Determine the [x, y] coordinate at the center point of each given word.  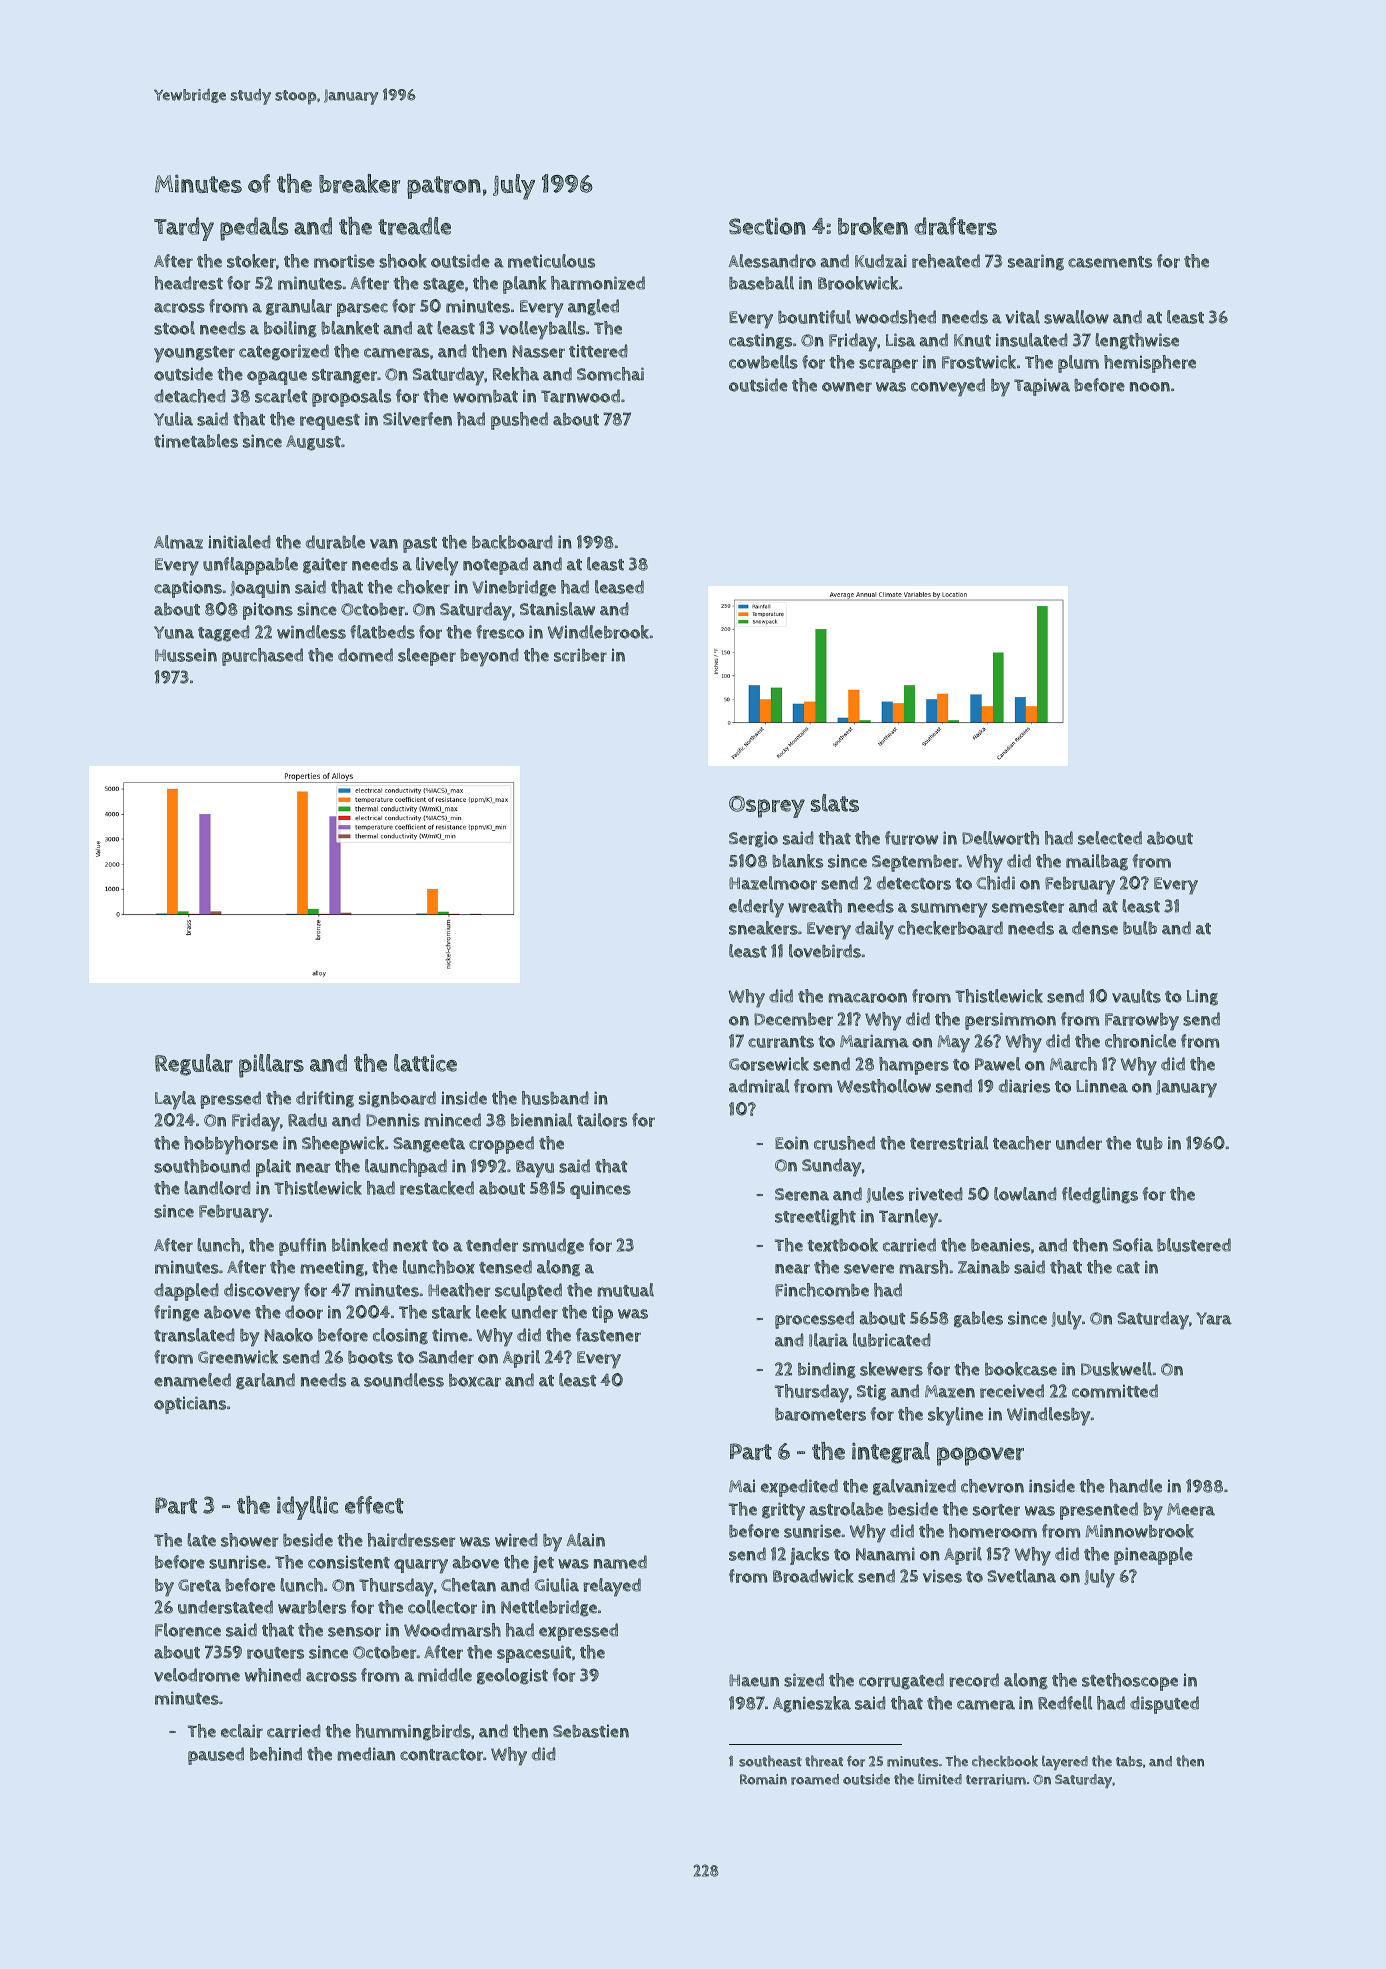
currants [781, 1042]
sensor [354, 1632]
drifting [325, 1099]
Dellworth [1000, 838]
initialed [239, 542]
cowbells [763, 362]
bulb [1140, 928]
